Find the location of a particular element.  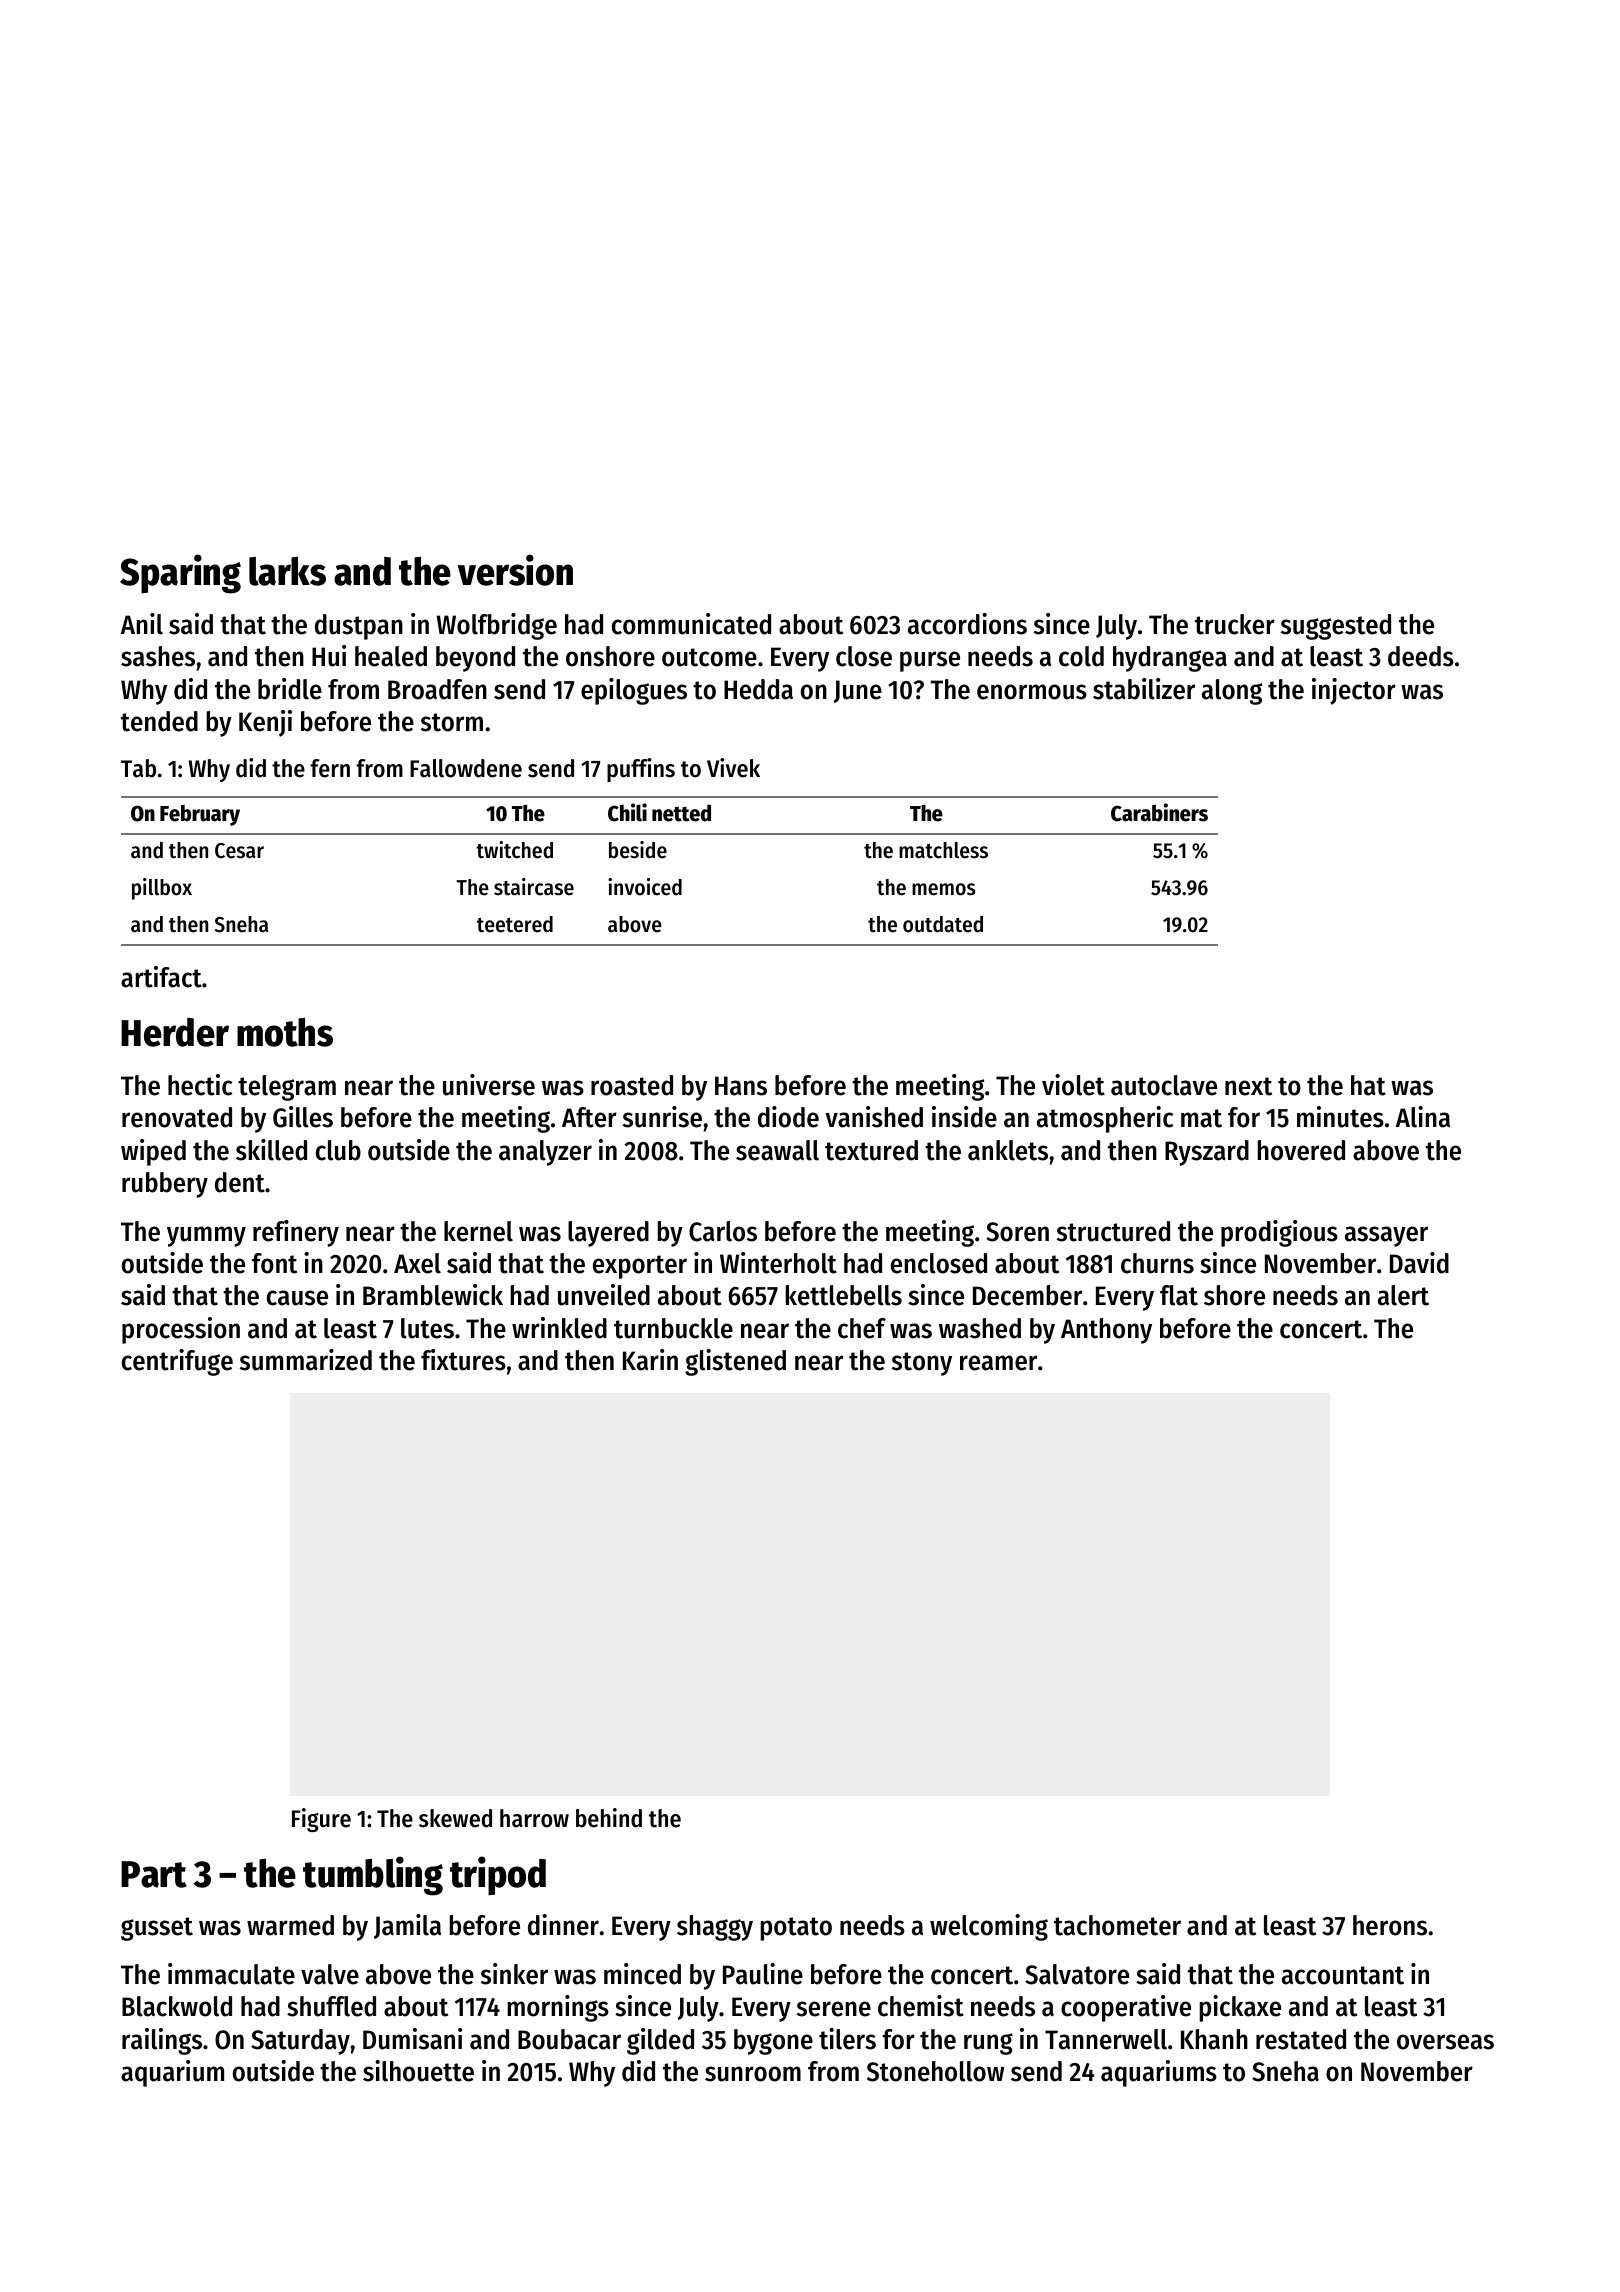

structured is located at coordinates (1113, 1231).
